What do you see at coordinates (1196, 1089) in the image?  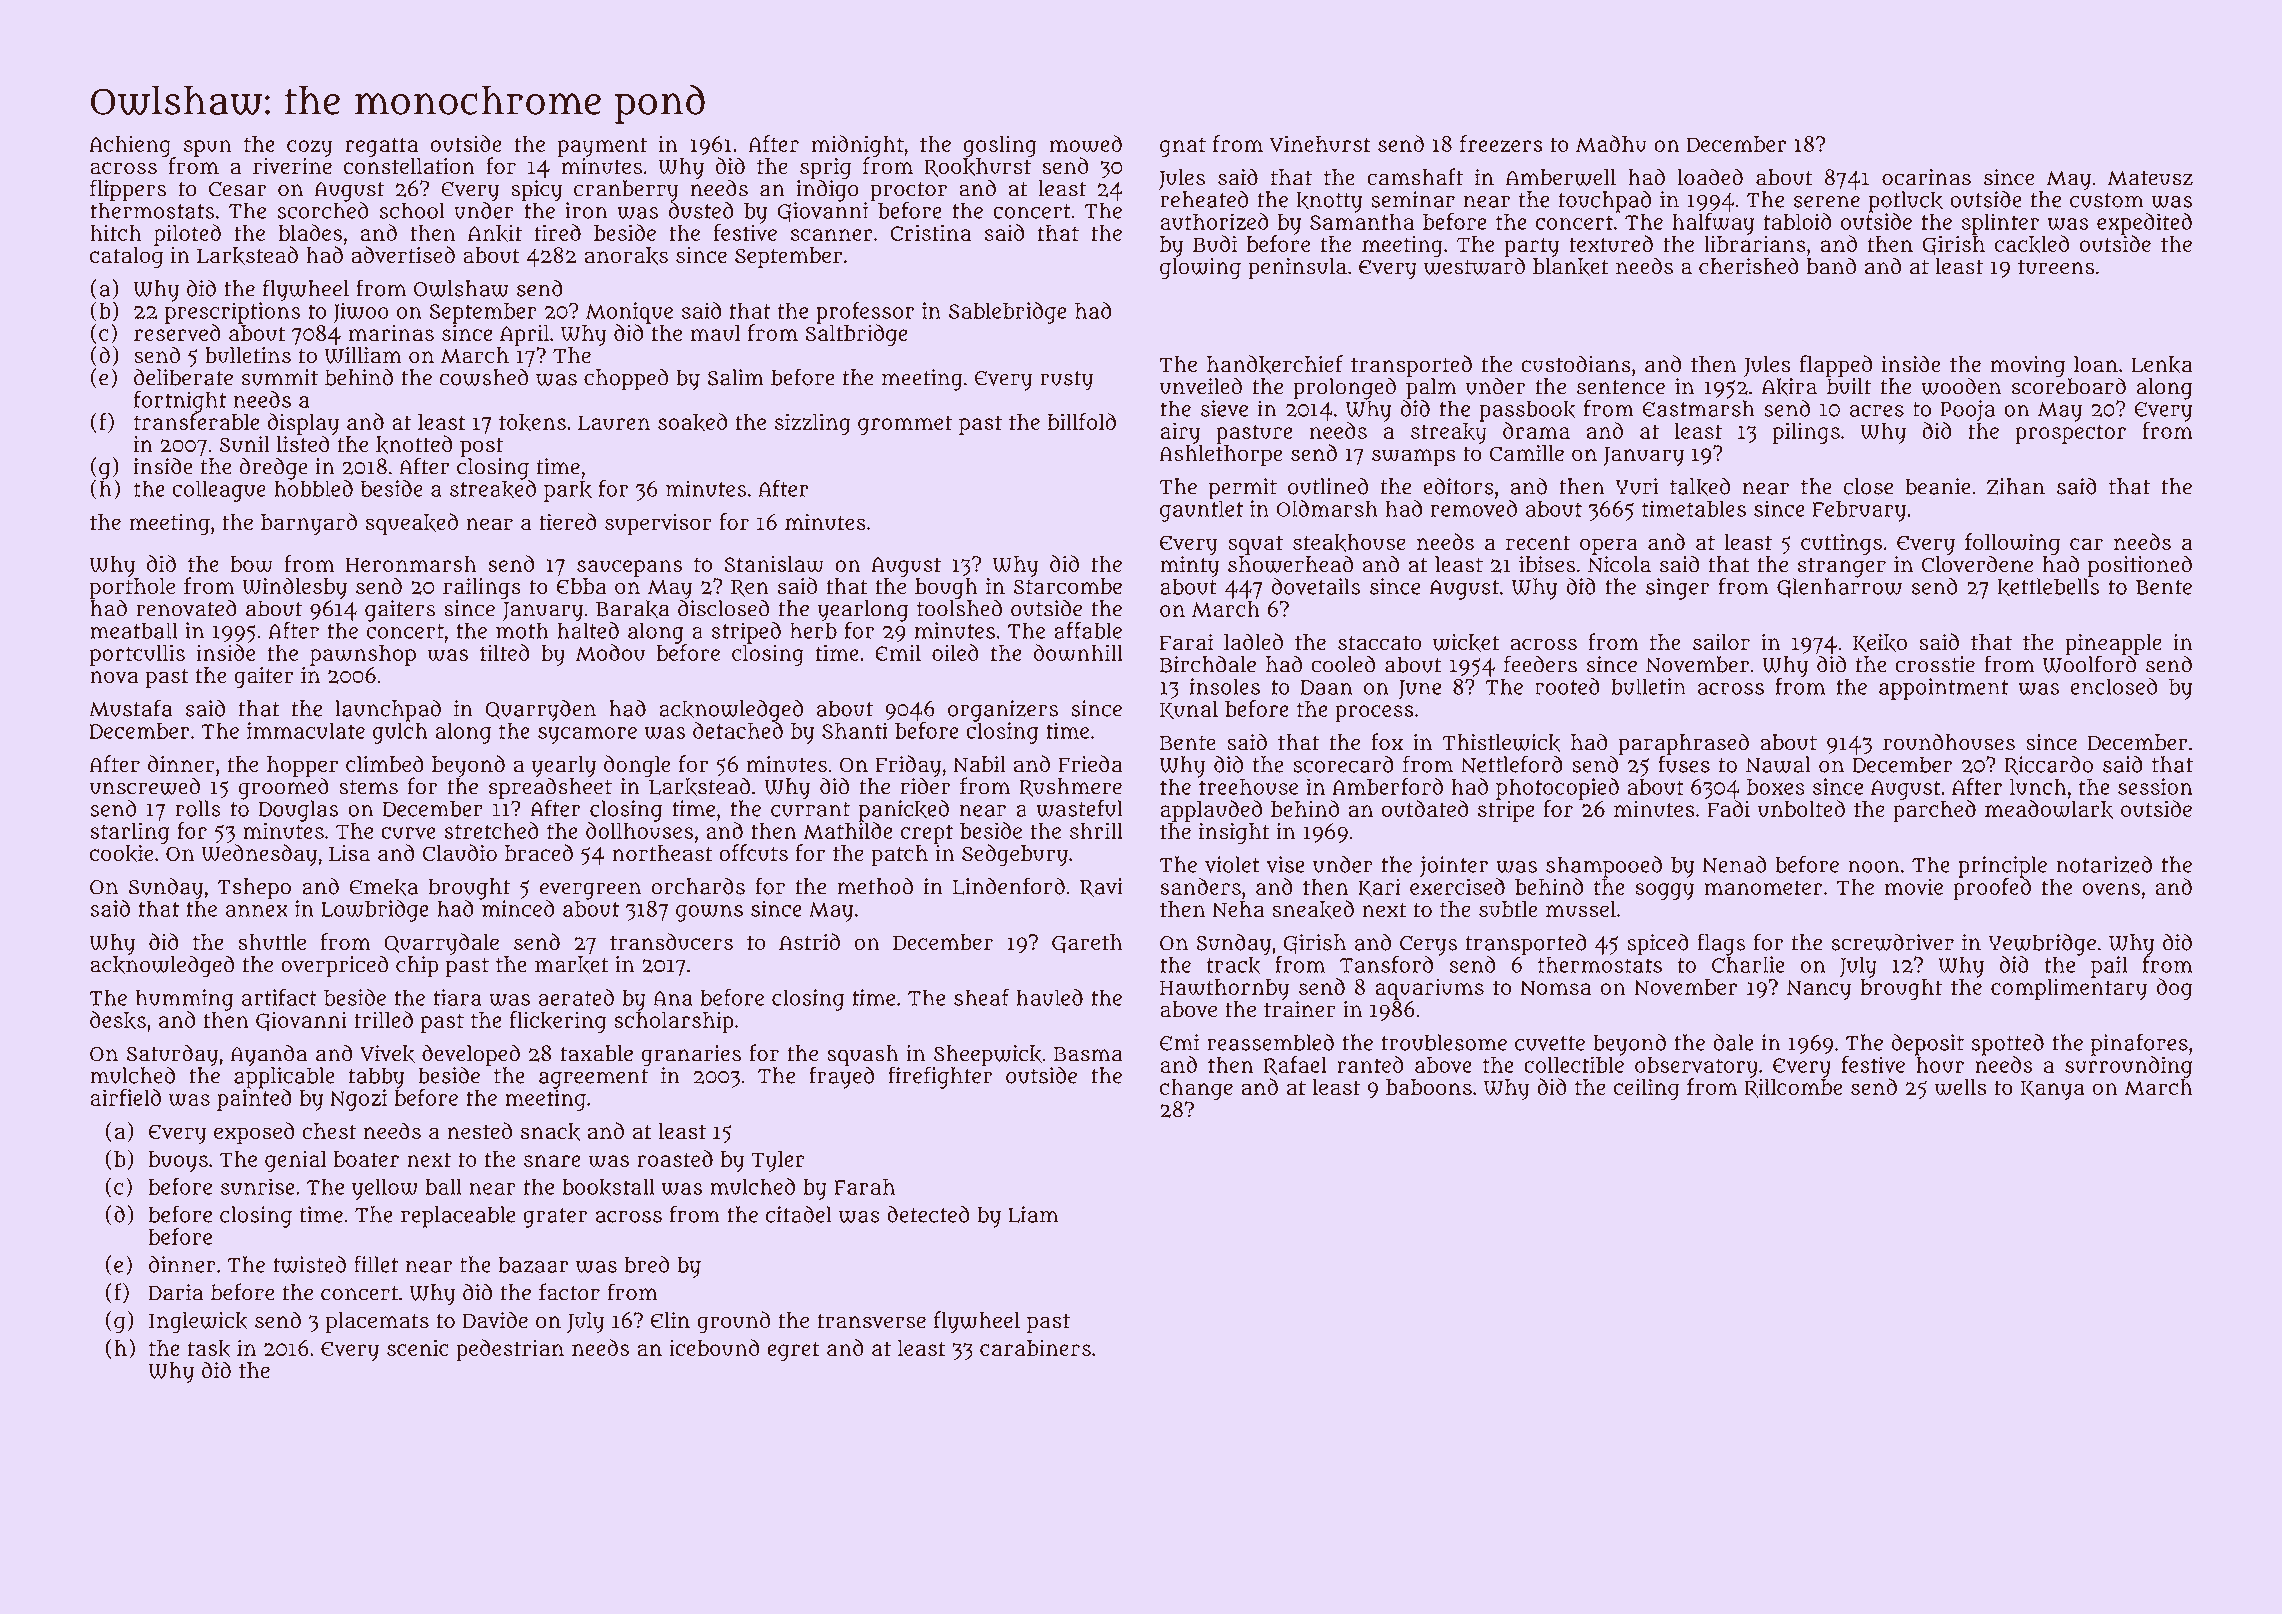 I see `change` at bounding box center [1196, 1089].
